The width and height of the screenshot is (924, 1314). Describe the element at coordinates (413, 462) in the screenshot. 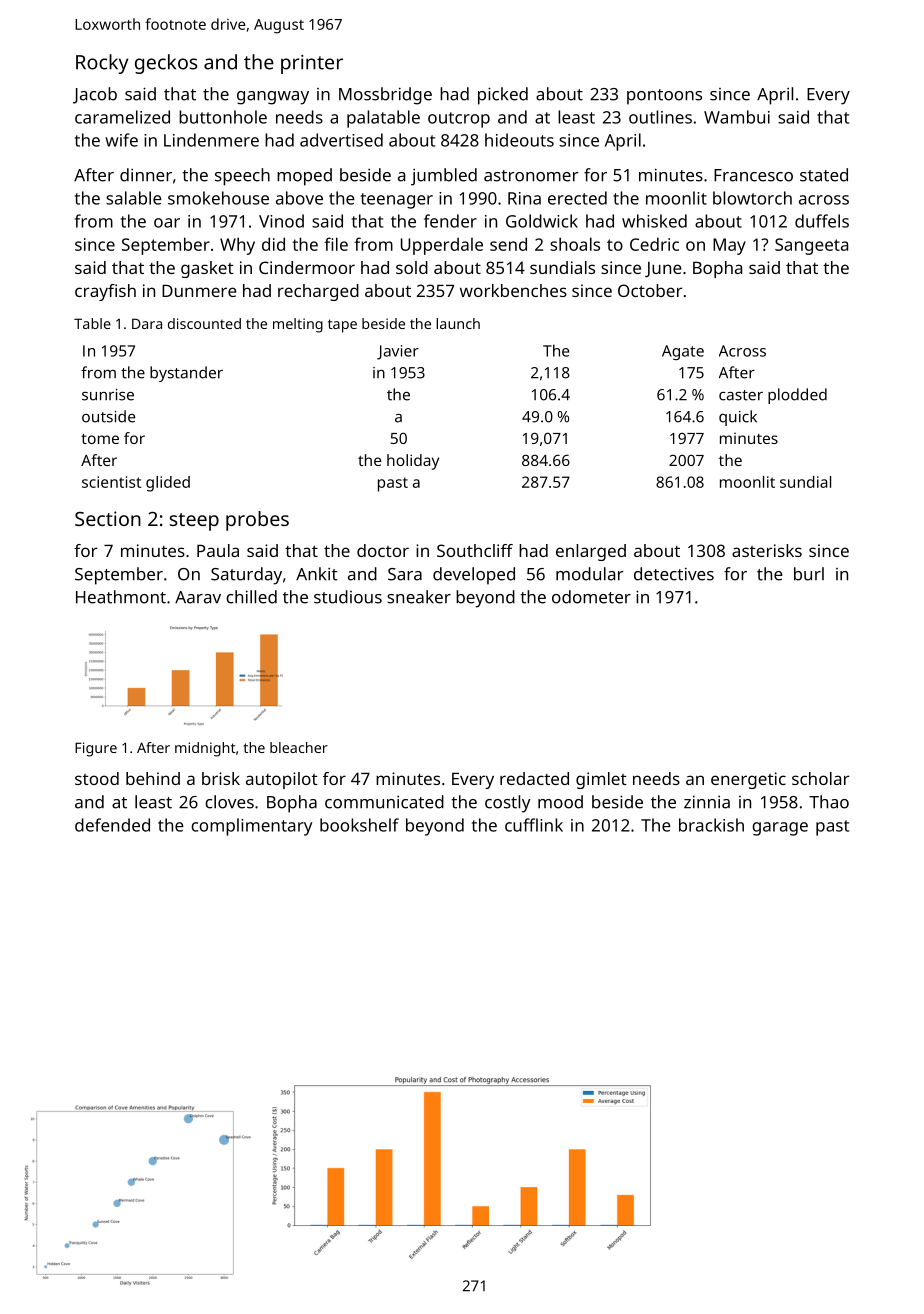

I see `holiday` at that location.
